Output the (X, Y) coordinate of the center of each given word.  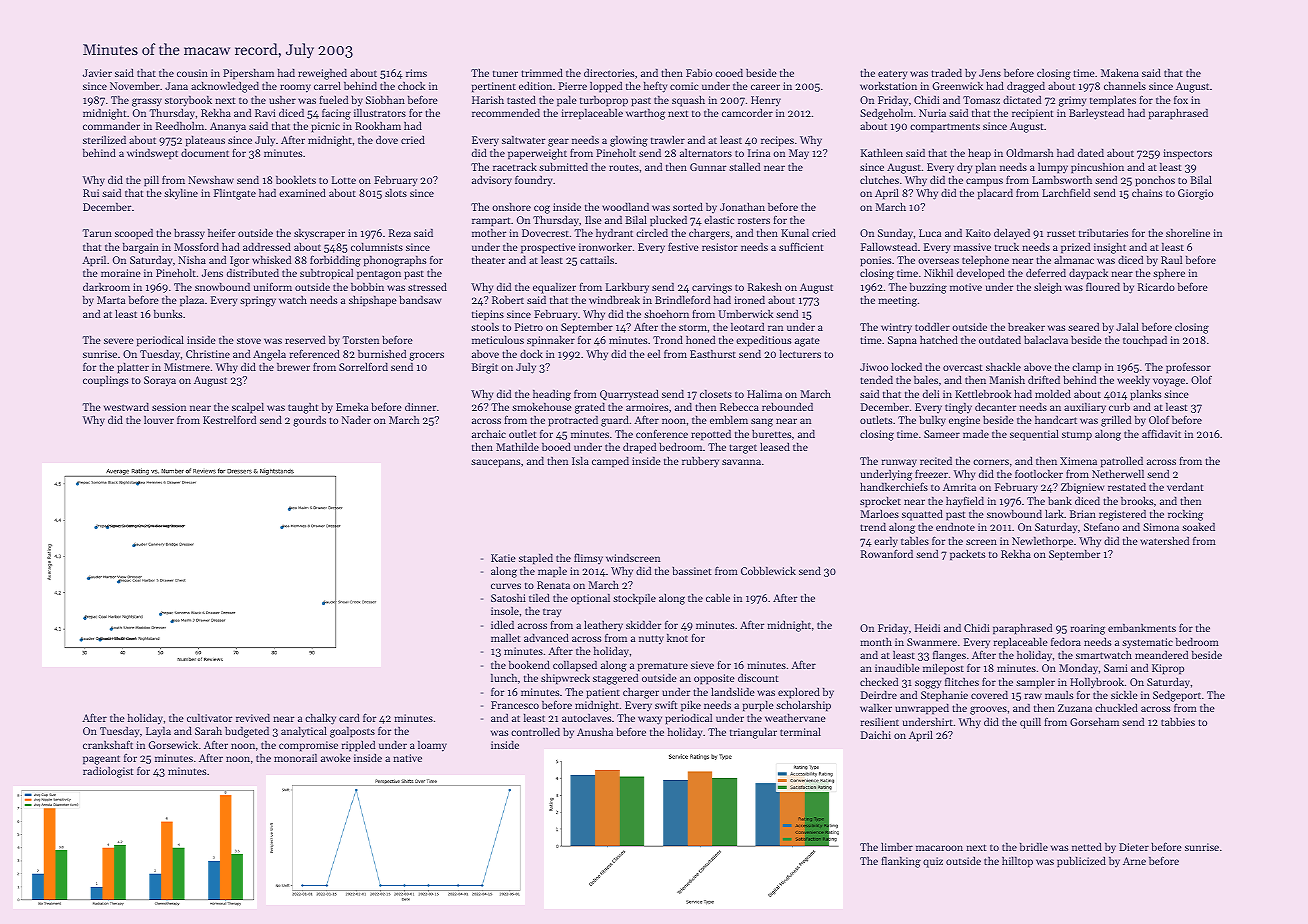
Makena (1120, 73)
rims (416, 73)
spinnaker (551, 341)
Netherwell (1118, 474)
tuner (505, 73)
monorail (295, 758)
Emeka (352, 407)
